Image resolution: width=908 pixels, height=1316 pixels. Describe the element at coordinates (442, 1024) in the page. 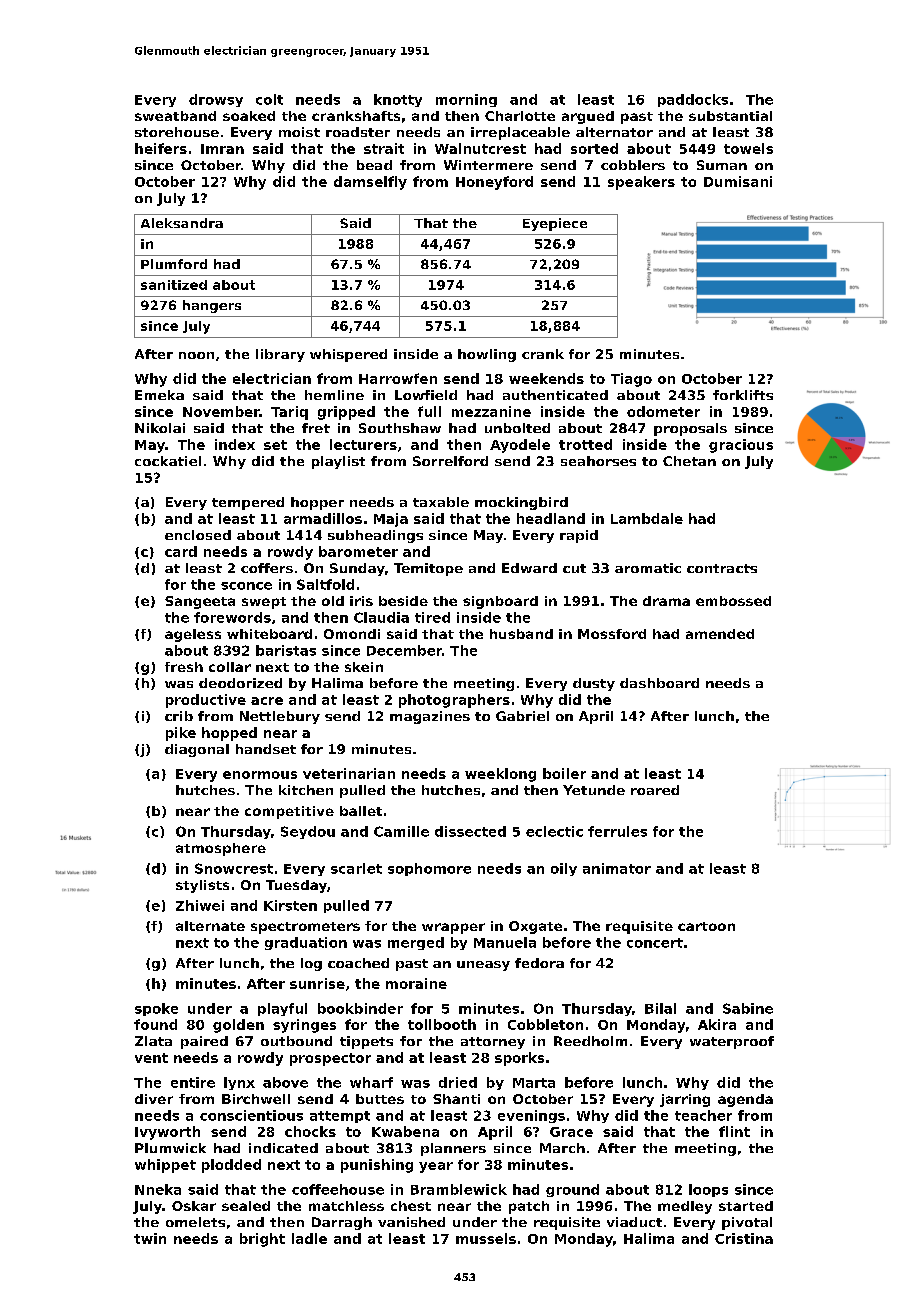

I see `tollbooth` at that location.
